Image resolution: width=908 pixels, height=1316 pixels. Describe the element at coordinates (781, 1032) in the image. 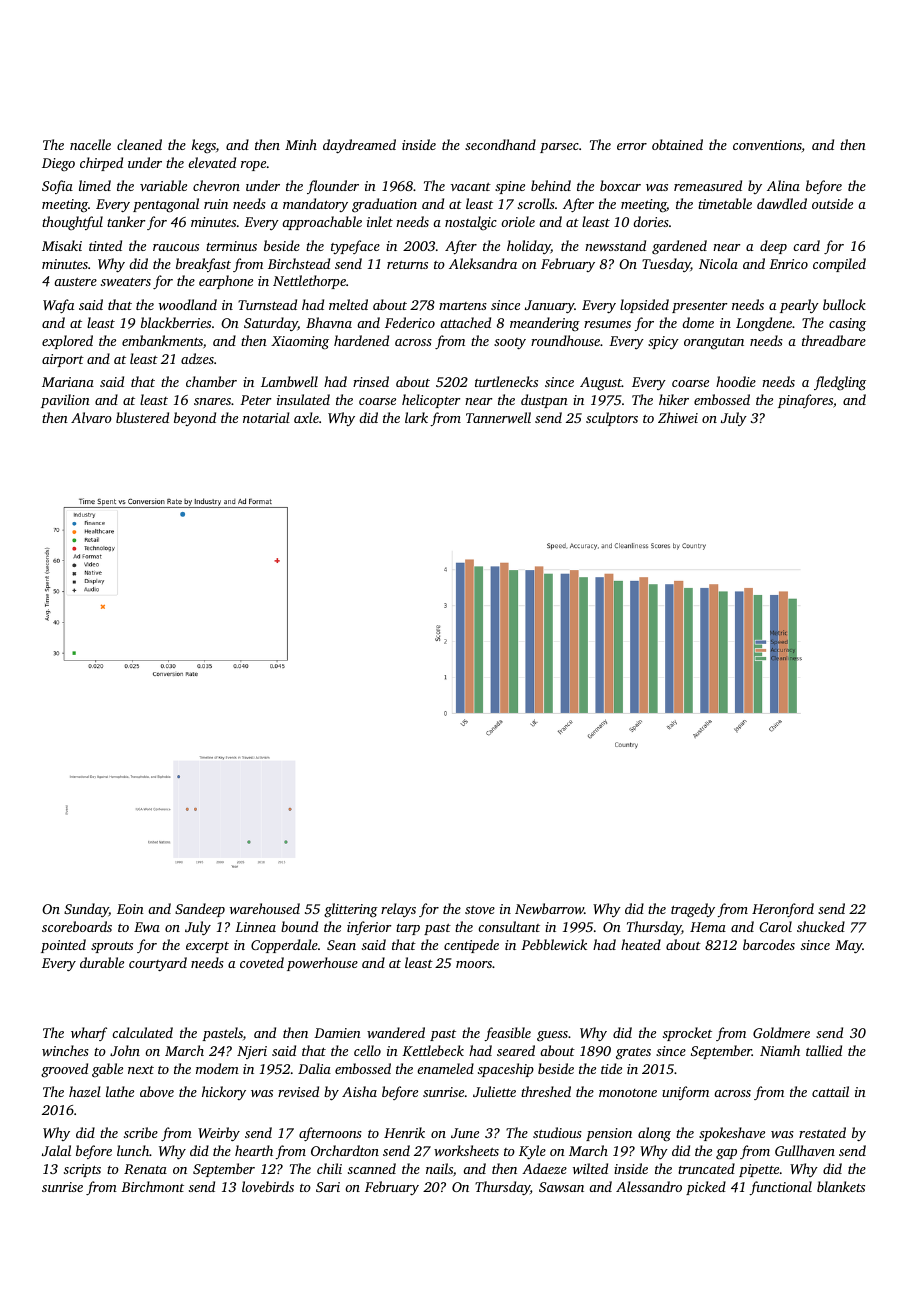

I see `Goldmere` at that location.
